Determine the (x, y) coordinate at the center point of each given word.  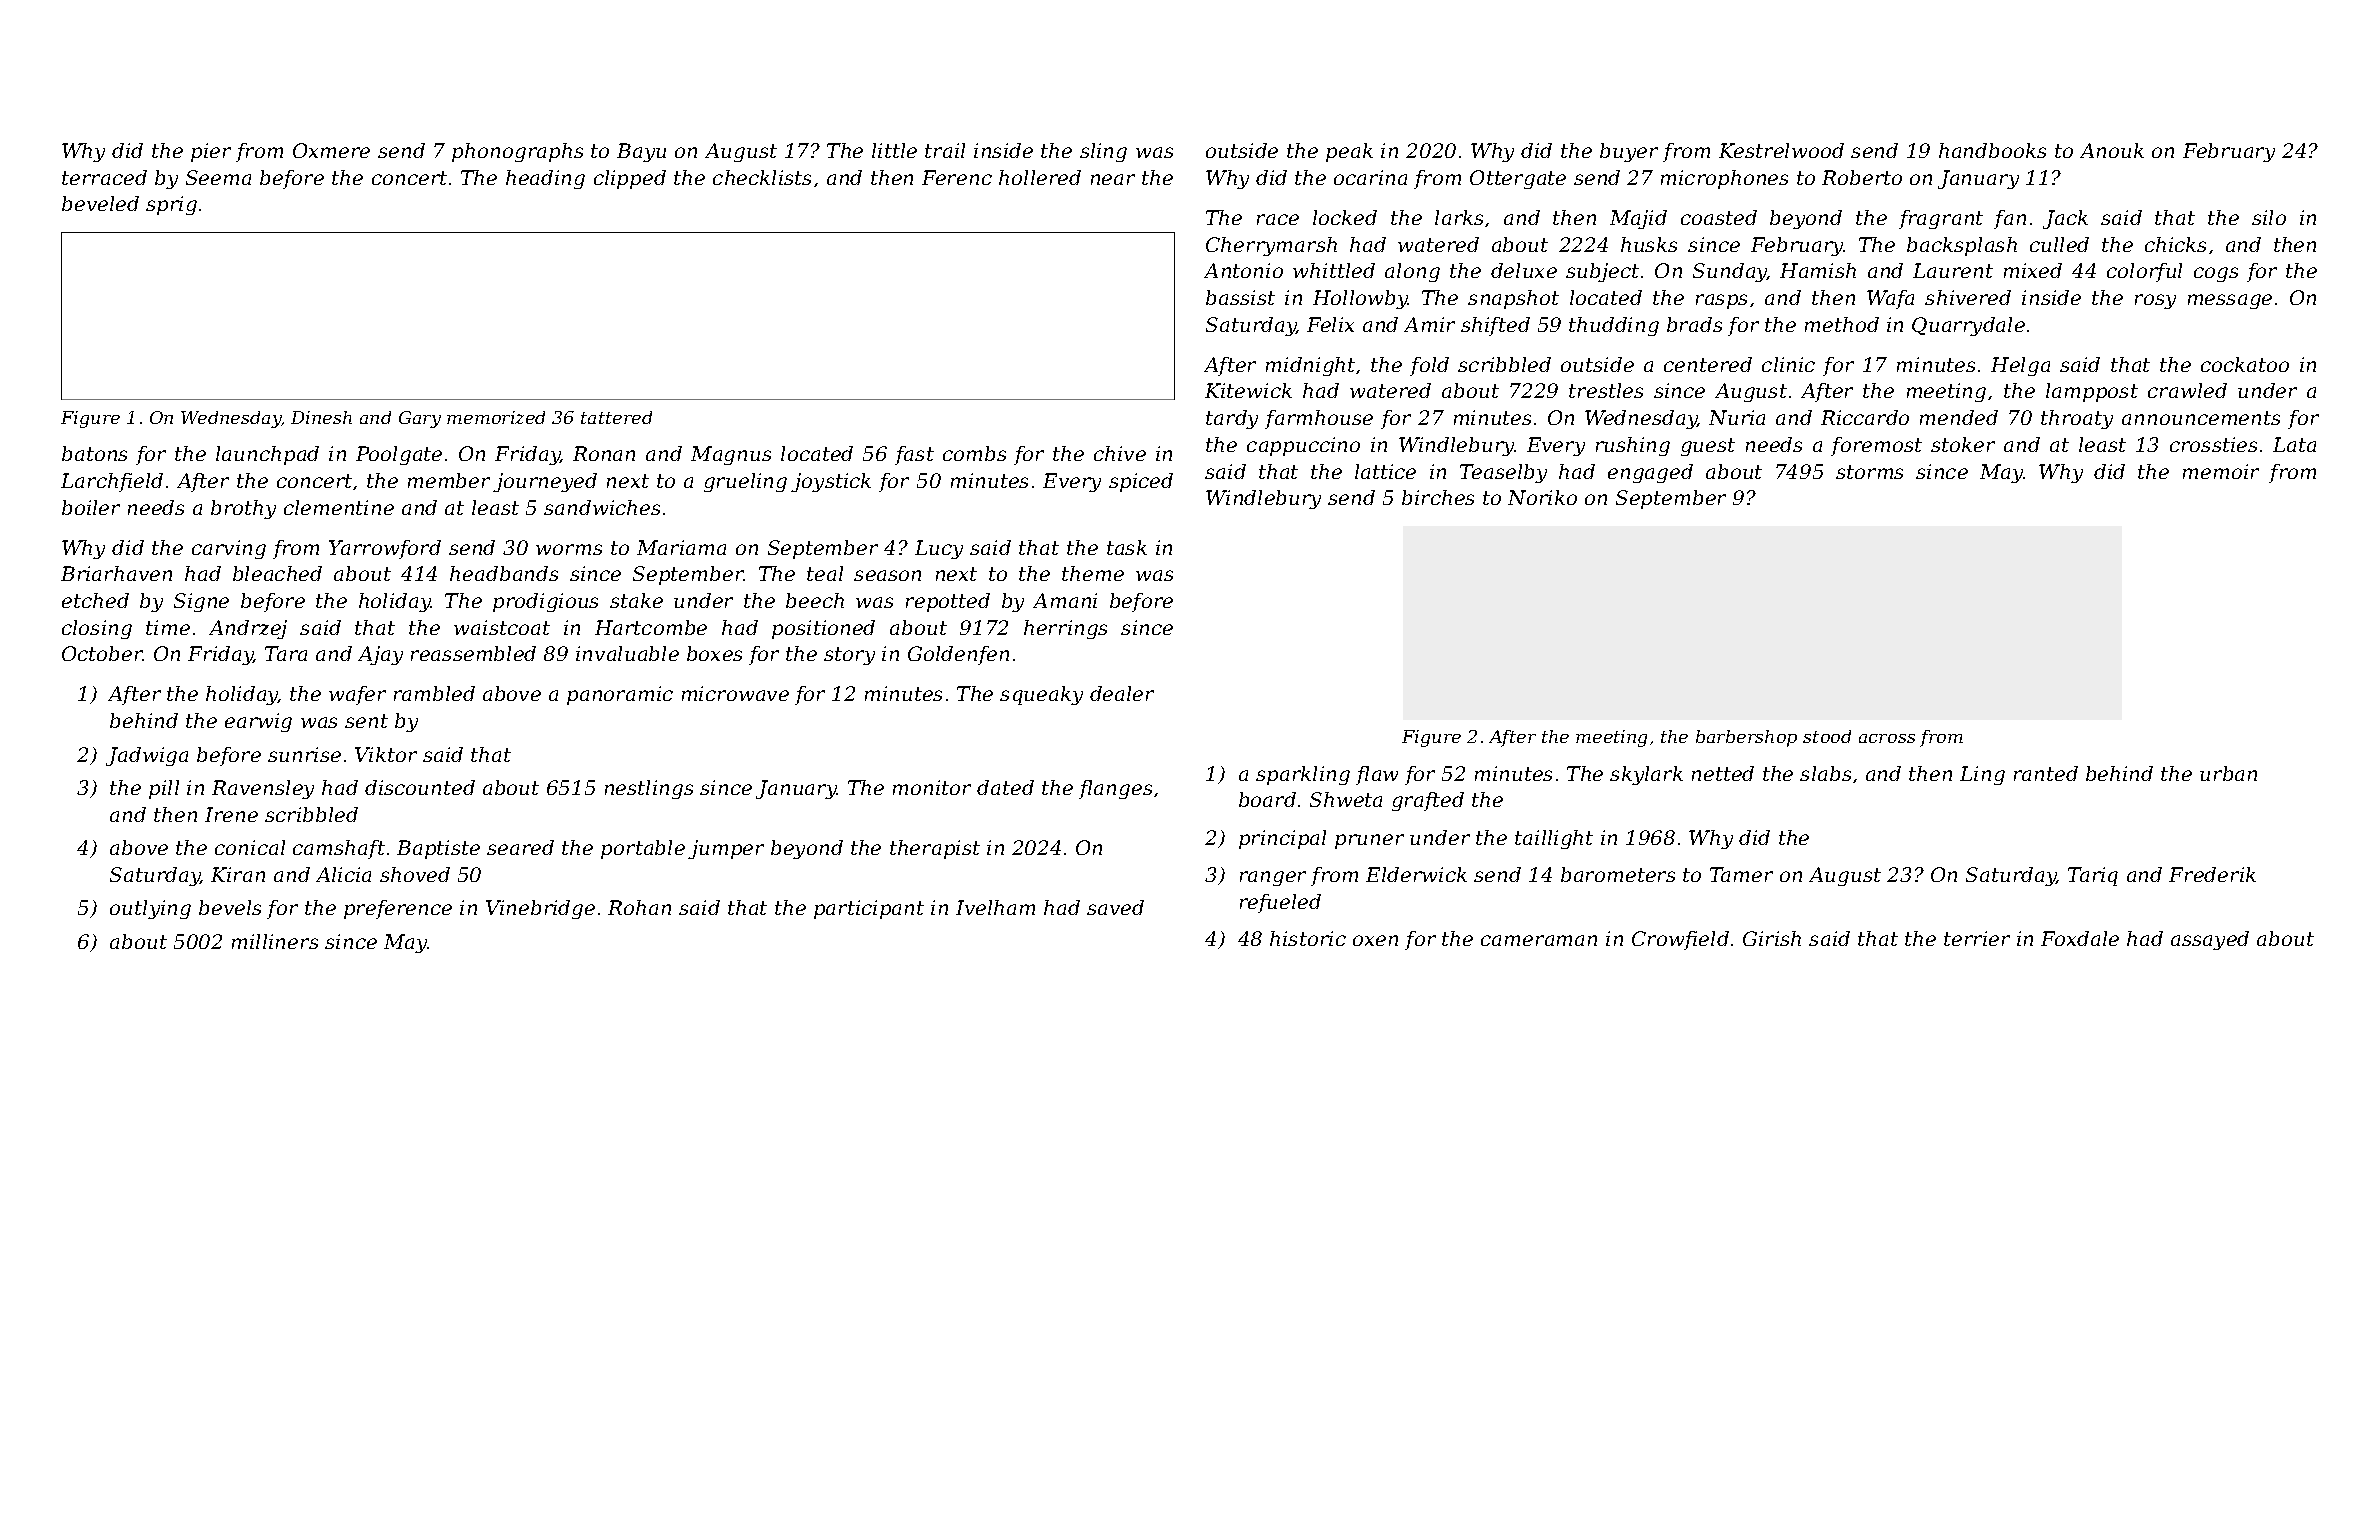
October (102, 653)
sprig (171, 205)
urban (2228, 773)
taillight (1554, 839)
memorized (496, 417)
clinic (1788, 364)
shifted (1495, 326)
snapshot (1513, 299)
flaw (1377, 775)
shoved (415, 874)
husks (1649, 244)
